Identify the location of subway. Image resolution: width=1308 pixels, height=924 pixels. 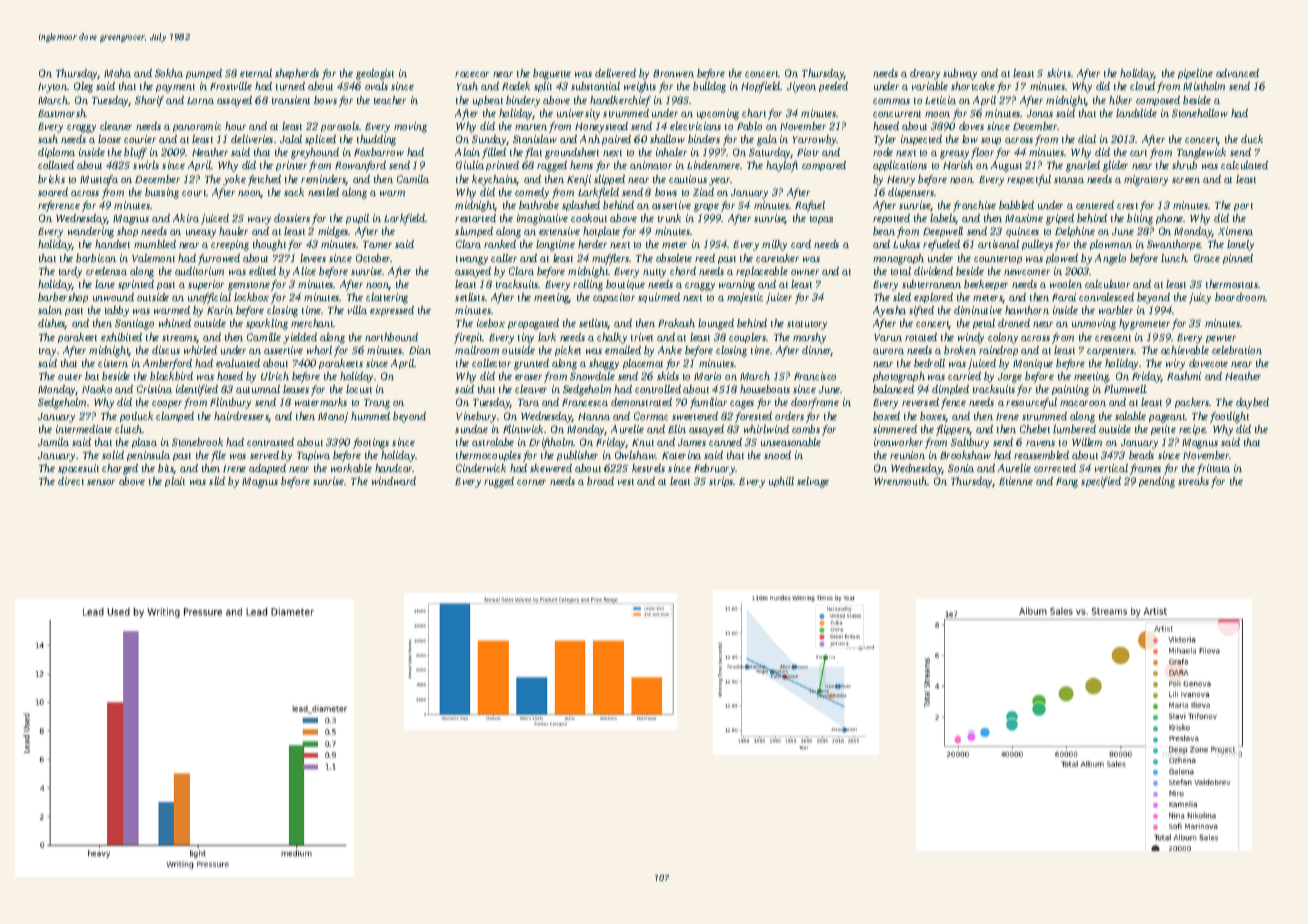
(960, 74).
